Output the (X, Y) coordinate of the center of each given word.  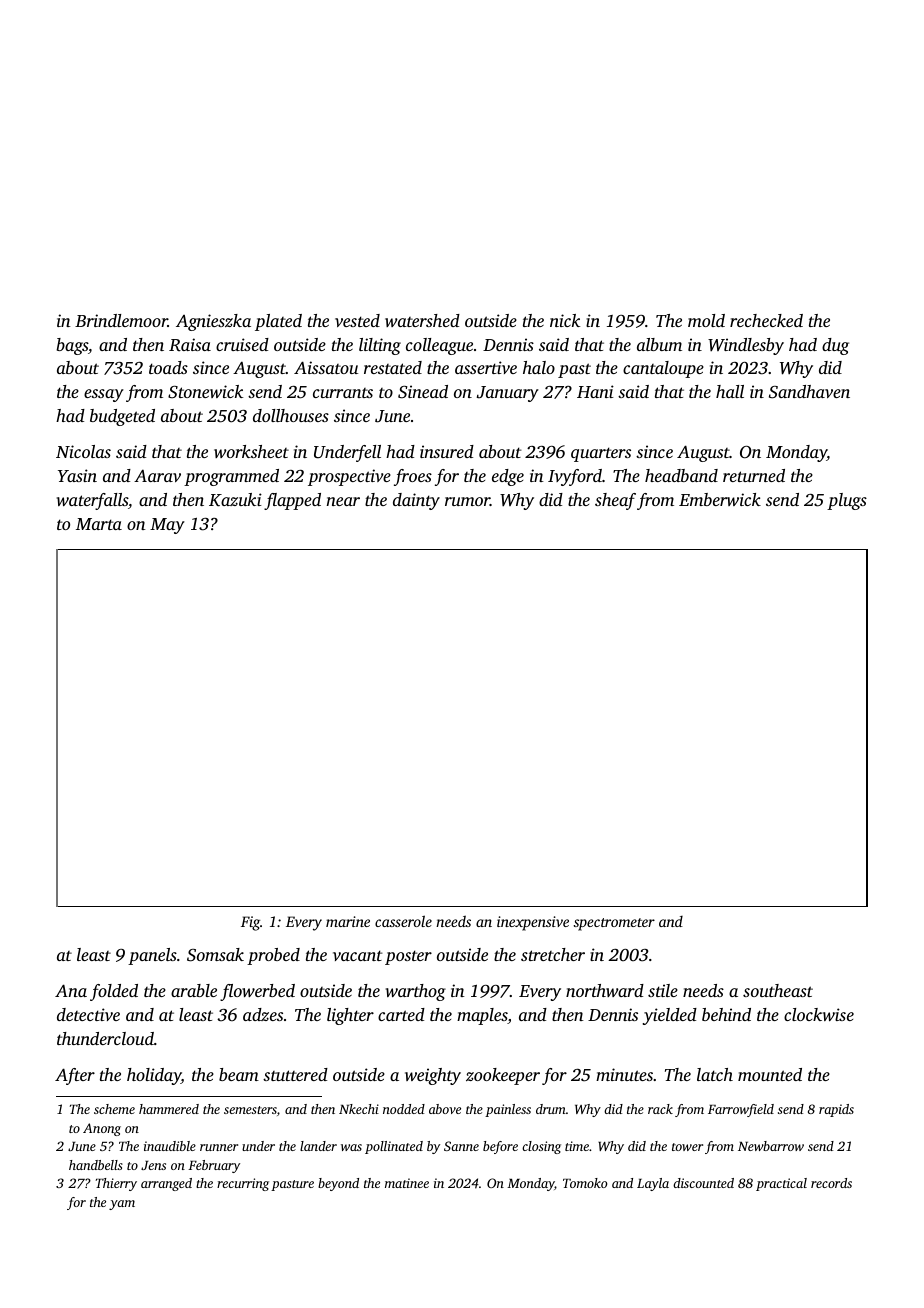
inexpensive (533, 923)
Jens (153, 1165)
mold (706, 320)
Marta (99, 524)
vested (357, 320)
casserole (403, 921)
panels (152, 956)
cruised (242, 344)
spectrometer (614, 924)
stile (663, 990)
